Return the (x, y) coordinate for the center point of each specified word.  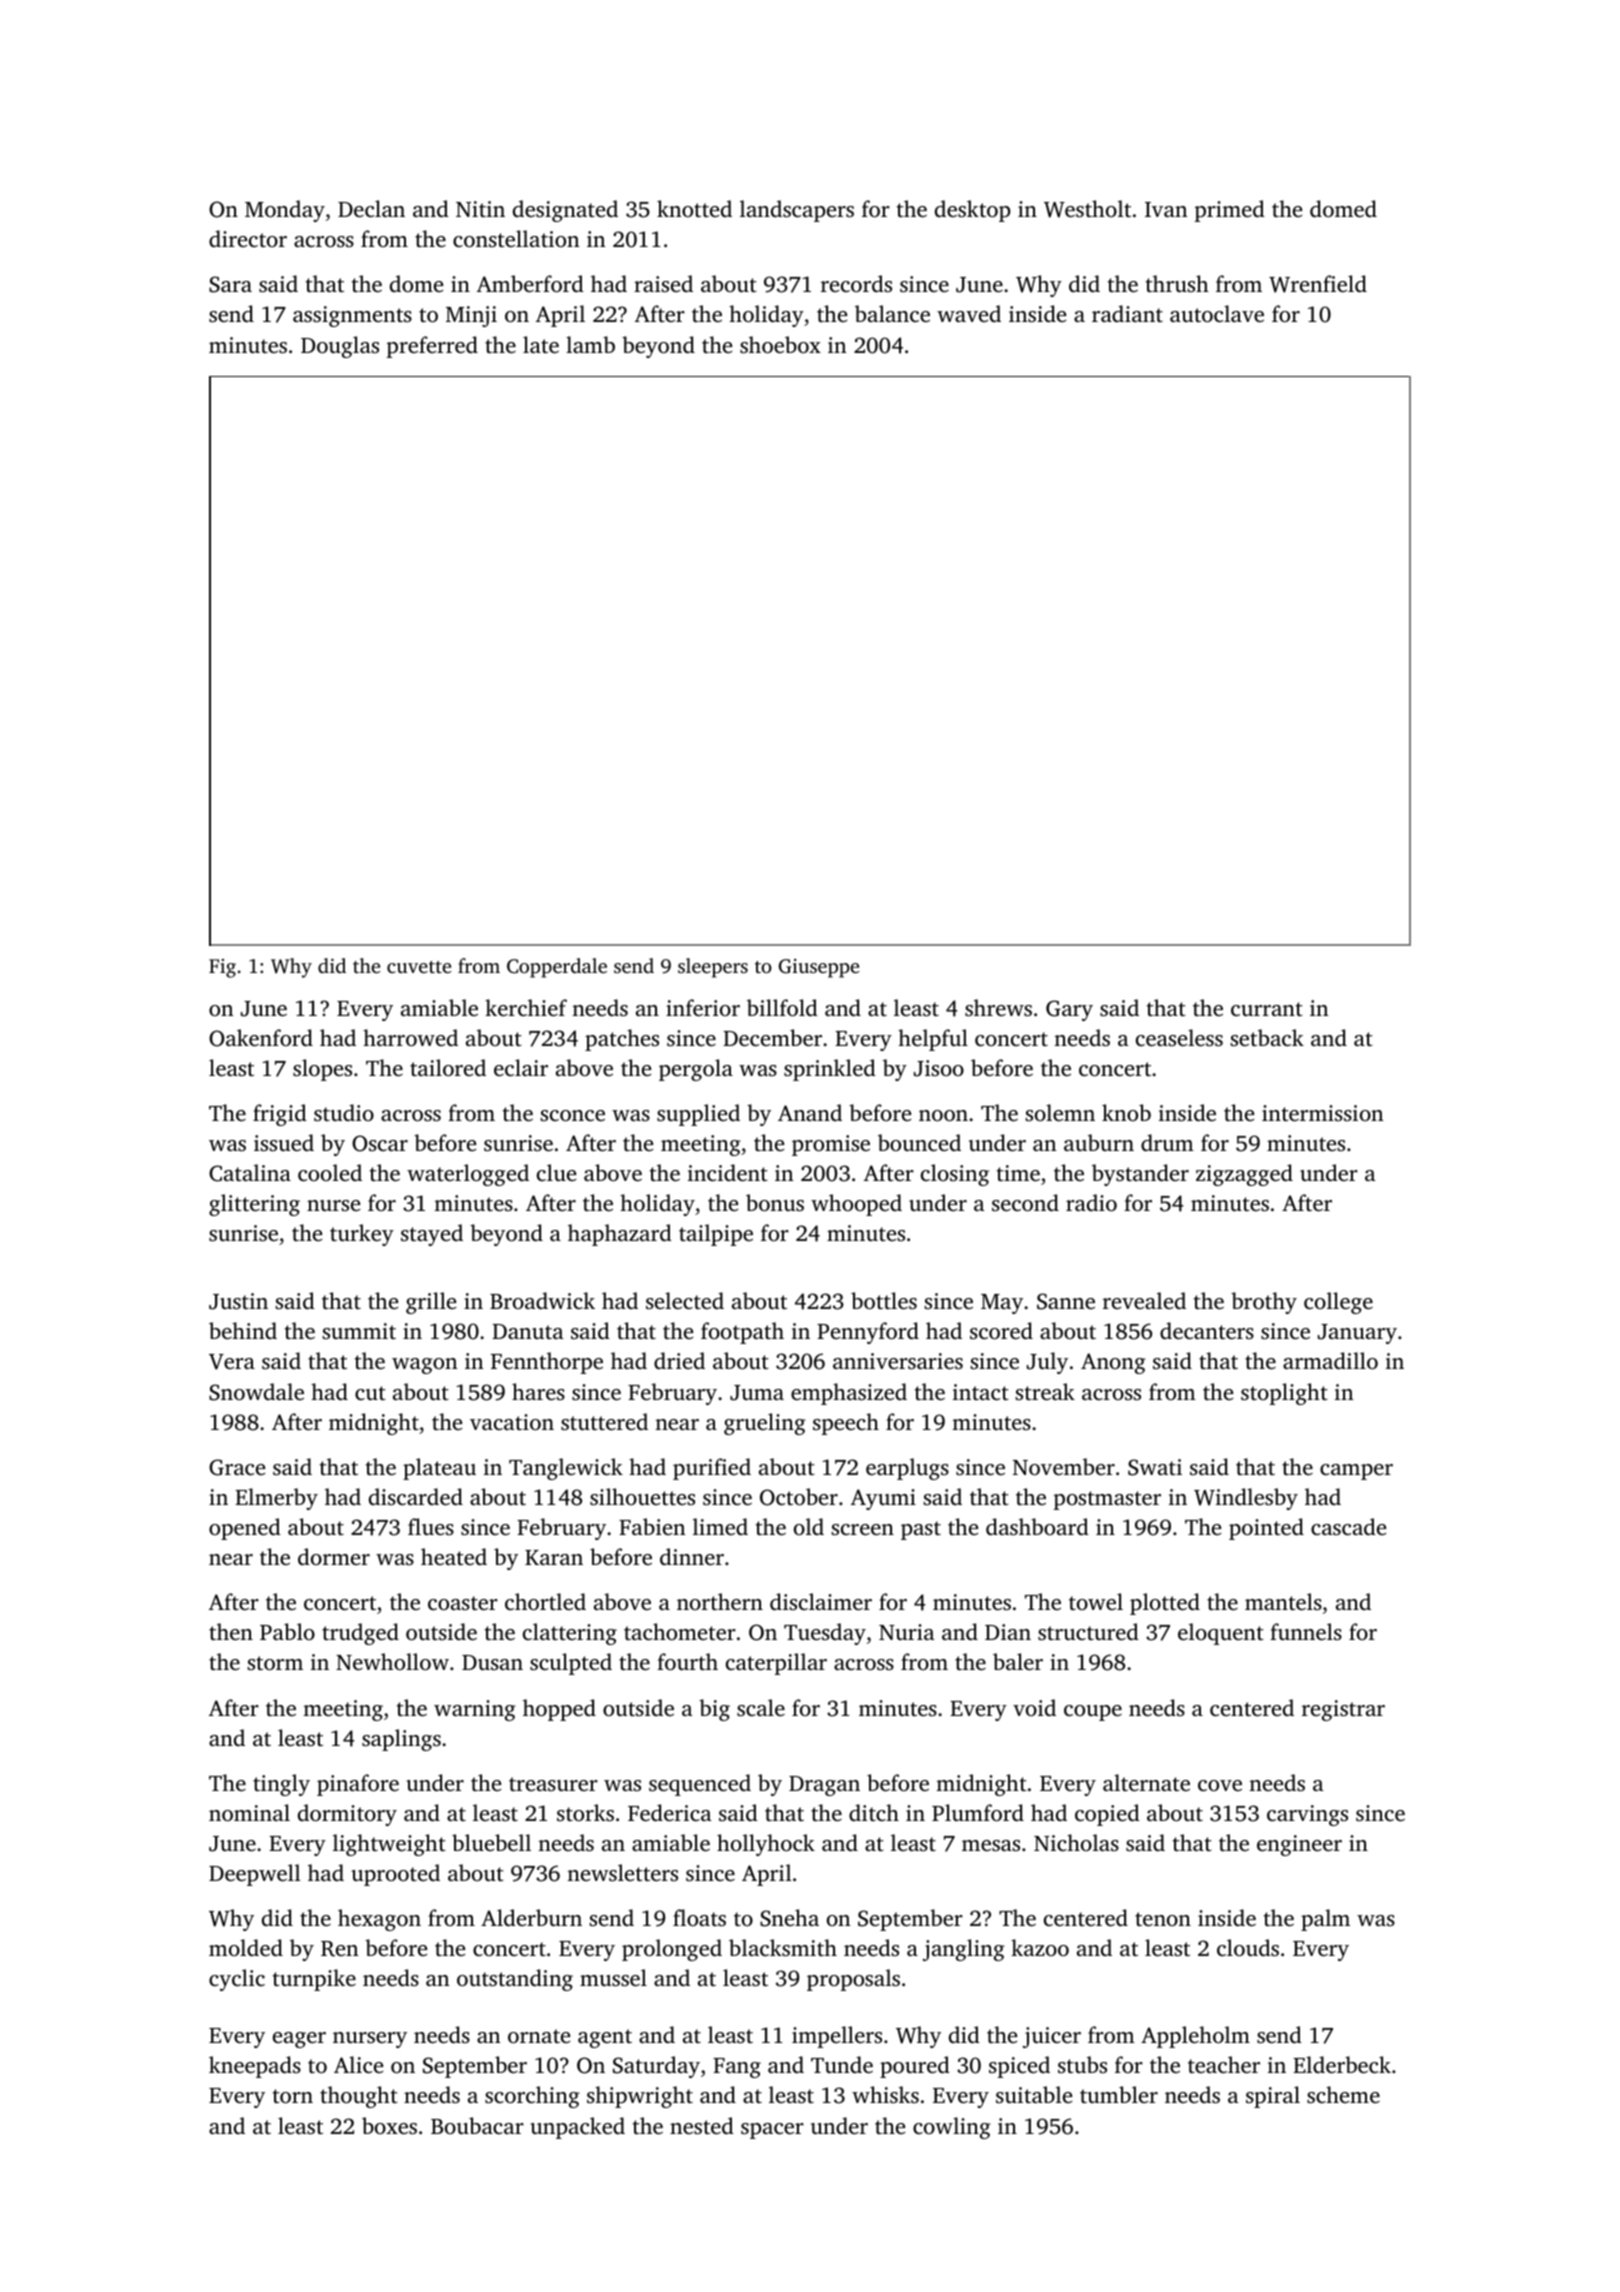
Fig (222, 968)
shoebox (780, 344)
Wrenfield (1318, 284)
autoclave (1217, 313)
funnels (1306, 1631)
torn (293, 2096)
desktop (973, 211)
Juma (757, 1393)
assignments (352, 316)
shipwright (640, 2097)
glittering (254, 1205)
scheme (1343, 2094)
